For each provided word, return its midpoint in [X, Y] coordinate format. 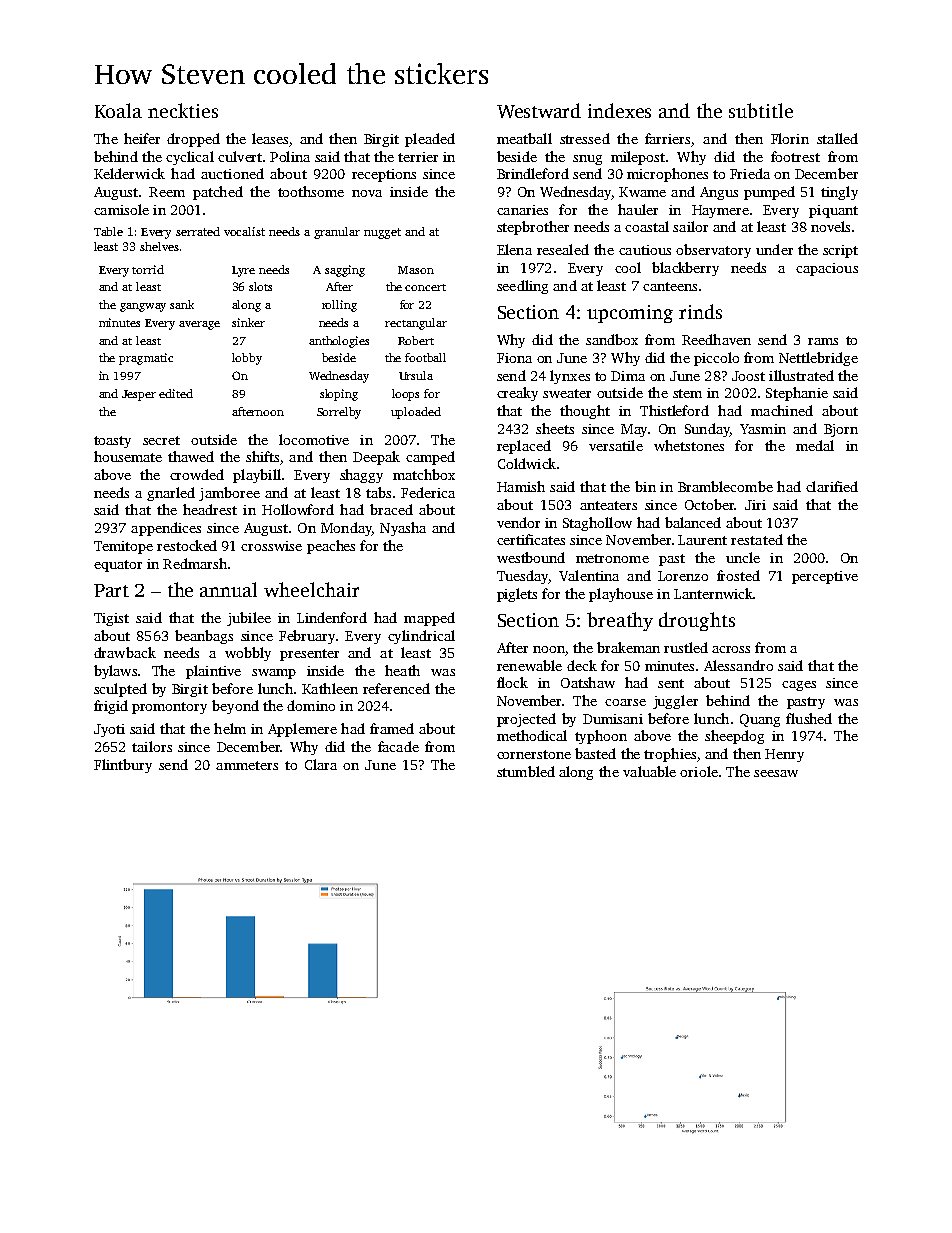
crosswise [271, 546]
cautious [645, 250]
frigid [111, 707]
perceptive [825, 577]
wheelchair [311, 589]
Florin [790, 138]
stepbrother [533, 228]
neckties [183, 110]
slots [260, 286]
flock [512, 682]
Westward [539, 110]
